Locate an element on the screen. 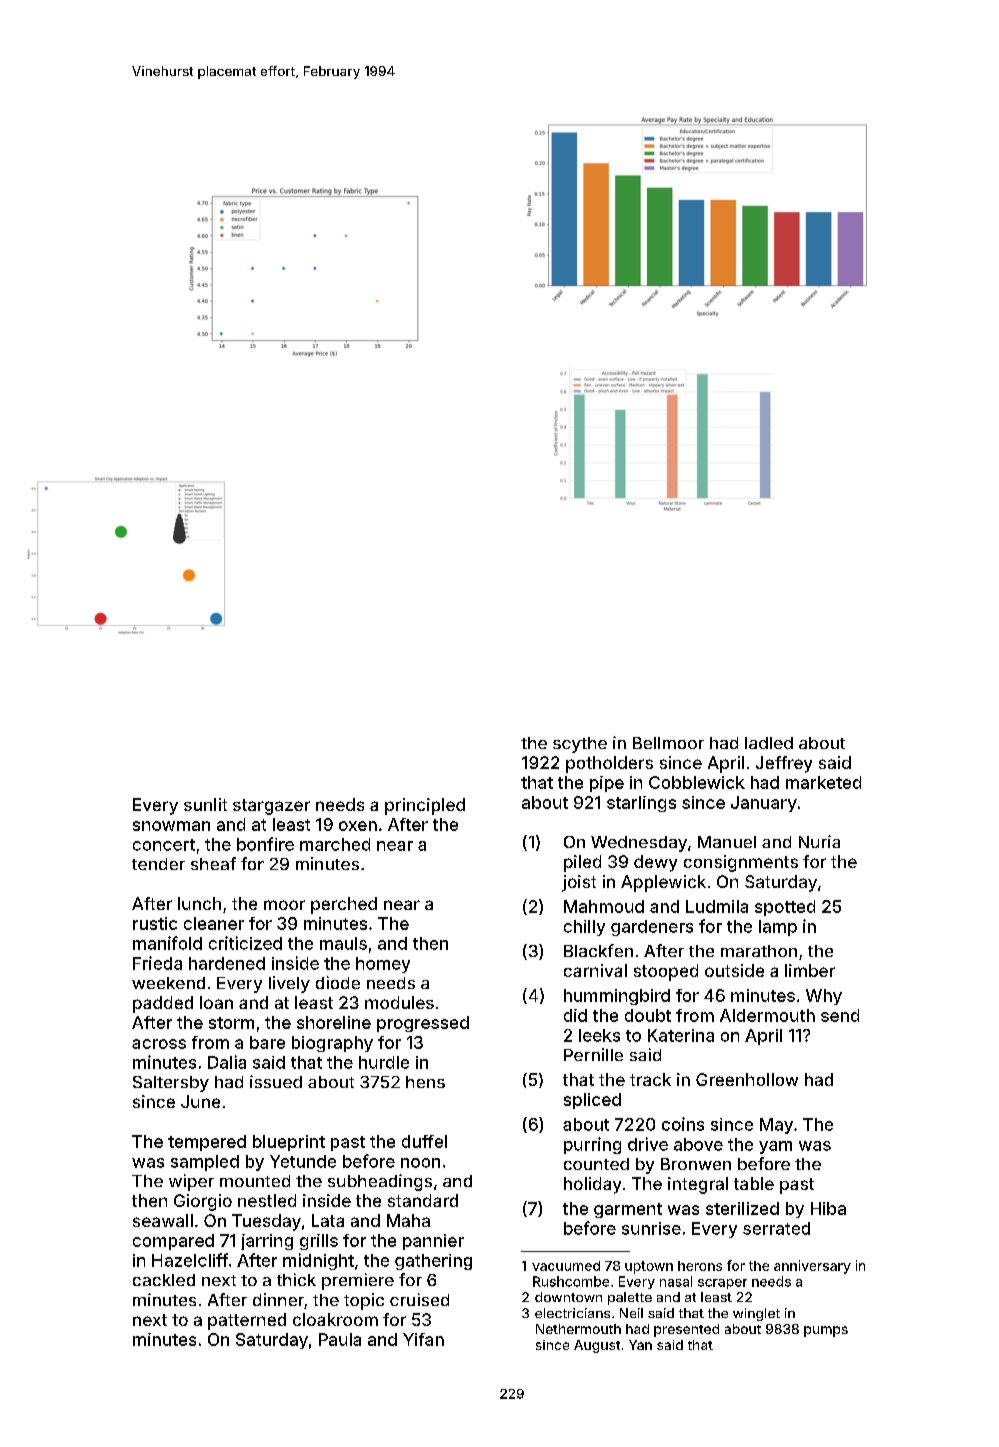 Image resolution: width=999 pixels, height=1447 pixels. tempered is located at coordinates (207, 1143).
